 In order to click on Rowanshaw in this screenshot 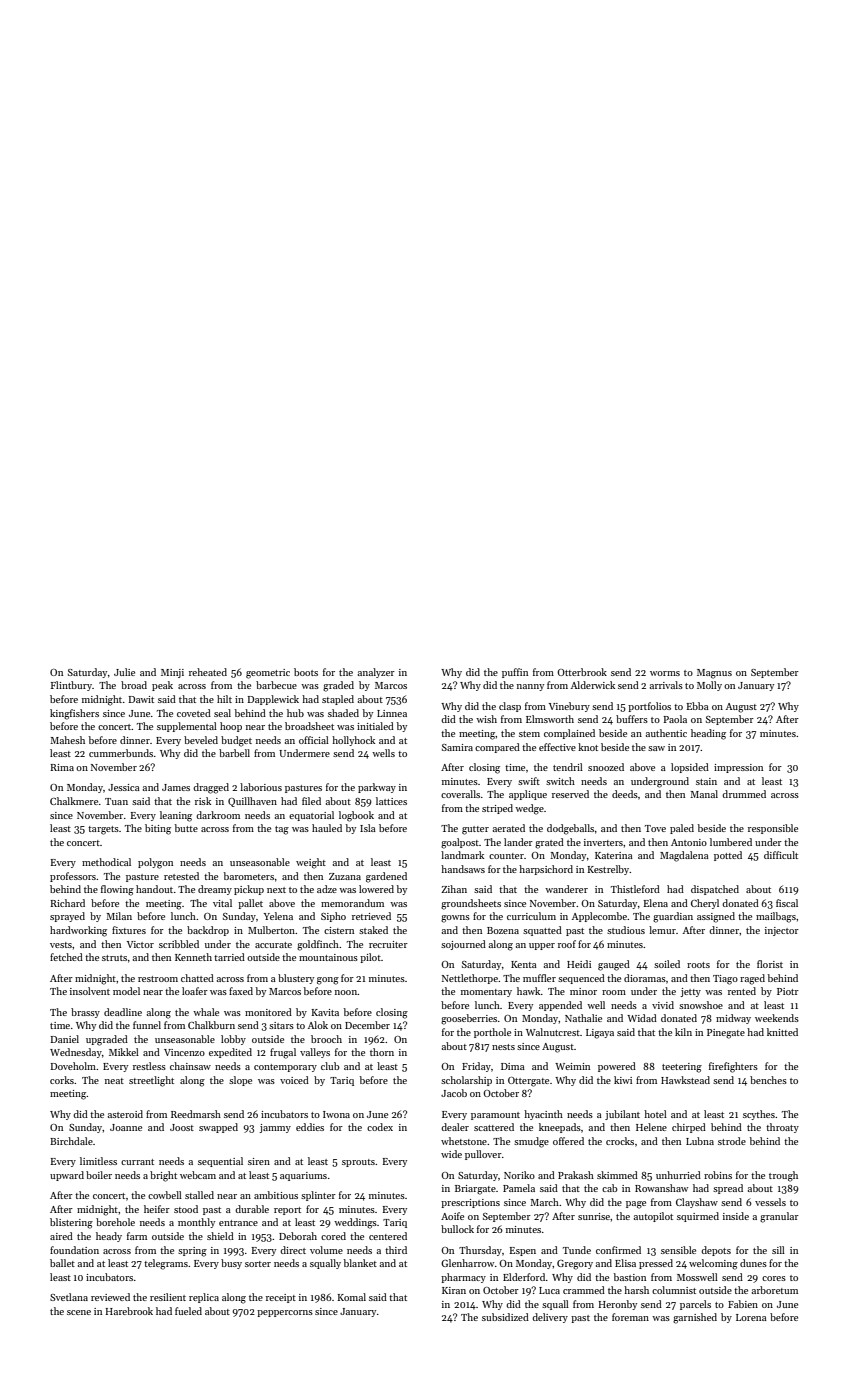, I will do `click(661, 1188)`.
